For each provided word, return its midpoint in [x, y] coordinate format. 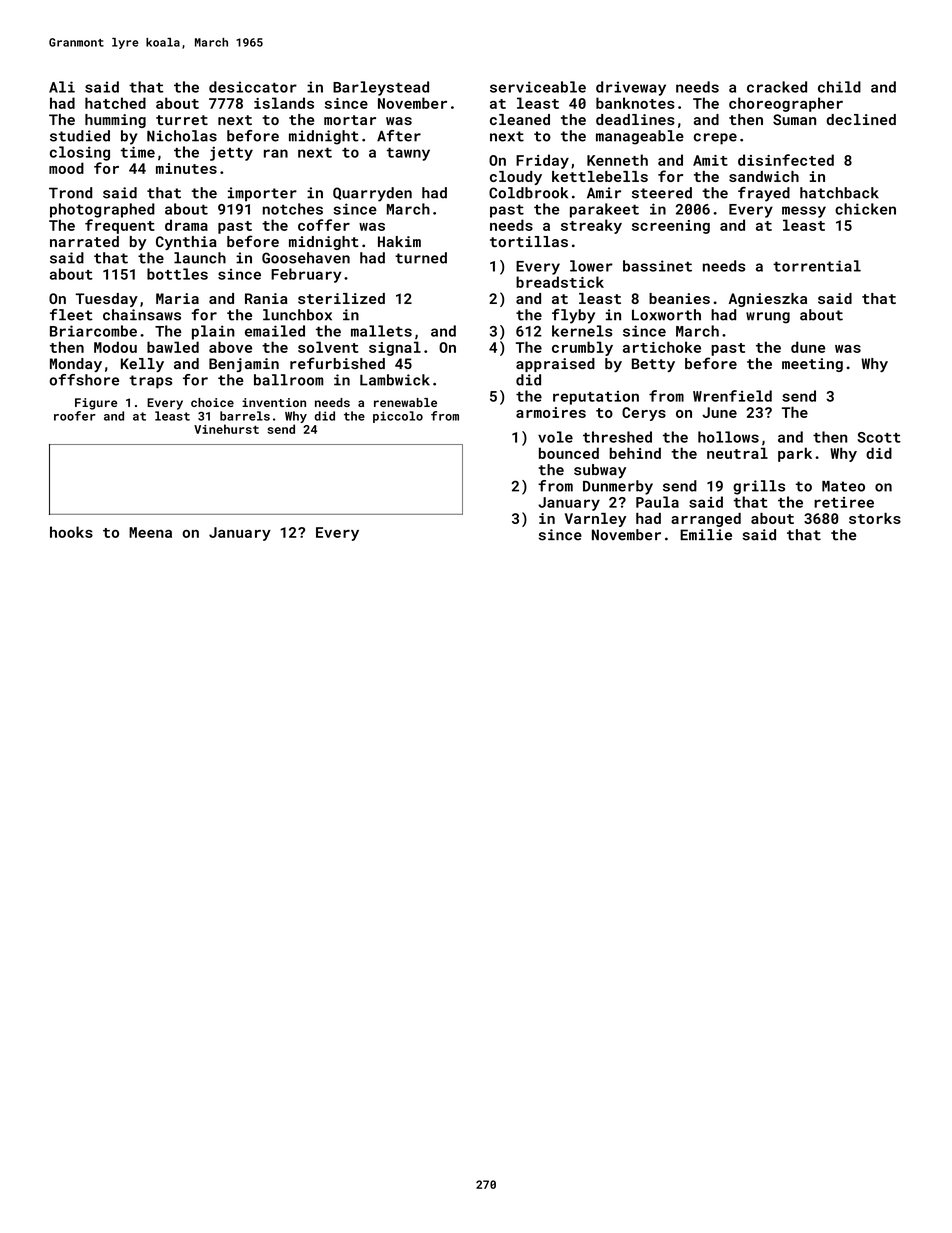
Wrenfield [732, 396]
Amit [710, 160]
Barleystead [381, 88]
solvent [328, 347]
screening [671, 227]
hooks [71, 532]
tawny [408, 154]
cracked [777, 87]
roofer [75, 416]
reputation [596, 398]
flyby [573, 316]
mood [66, 168]
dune [808, 347]
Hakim [399, 241]
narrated [84, 241]
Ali [62, 87]
